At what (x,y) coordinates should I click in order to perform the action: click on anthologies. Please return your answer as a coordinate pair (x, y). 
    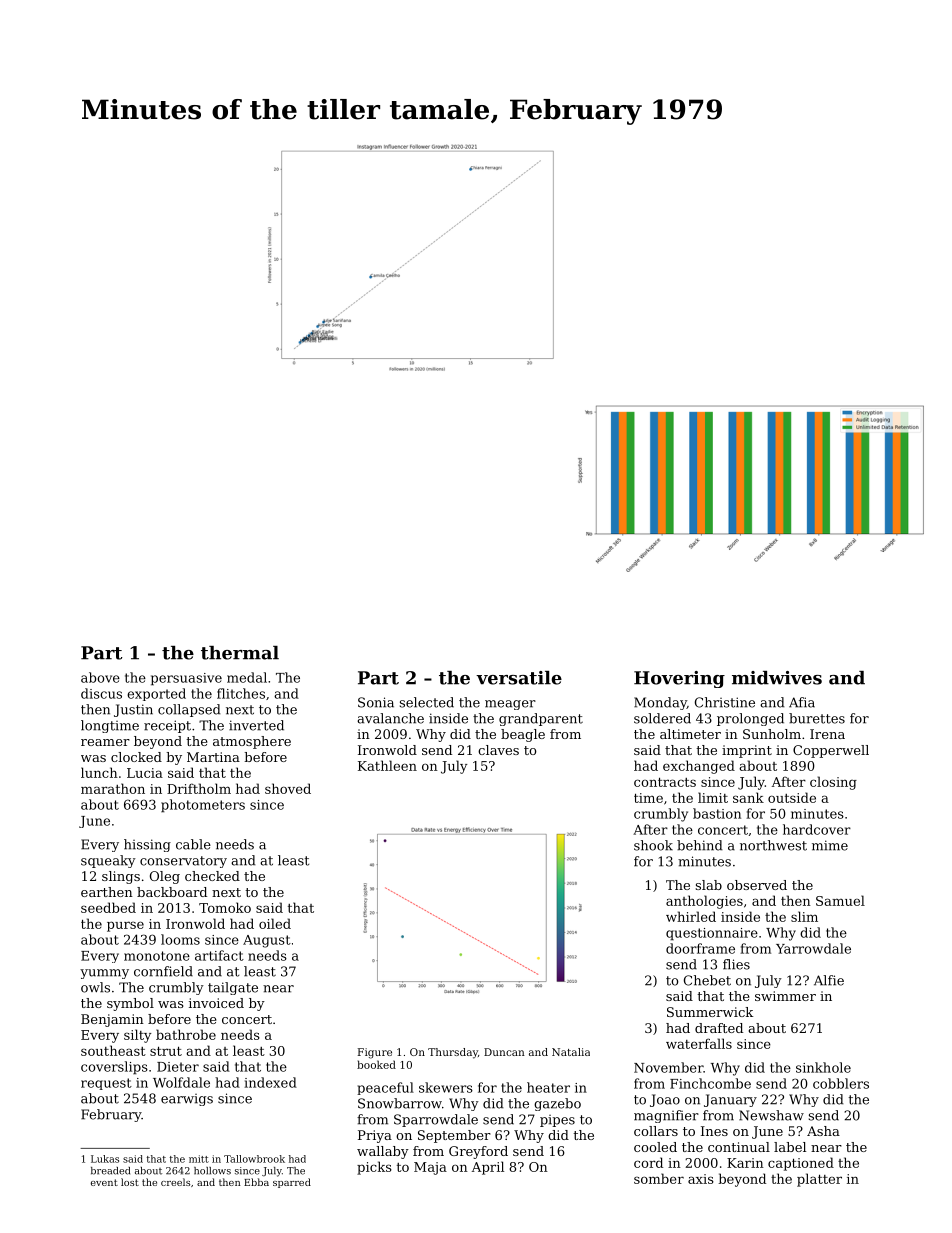
    Looking at the image, I should click on (704, 902).
